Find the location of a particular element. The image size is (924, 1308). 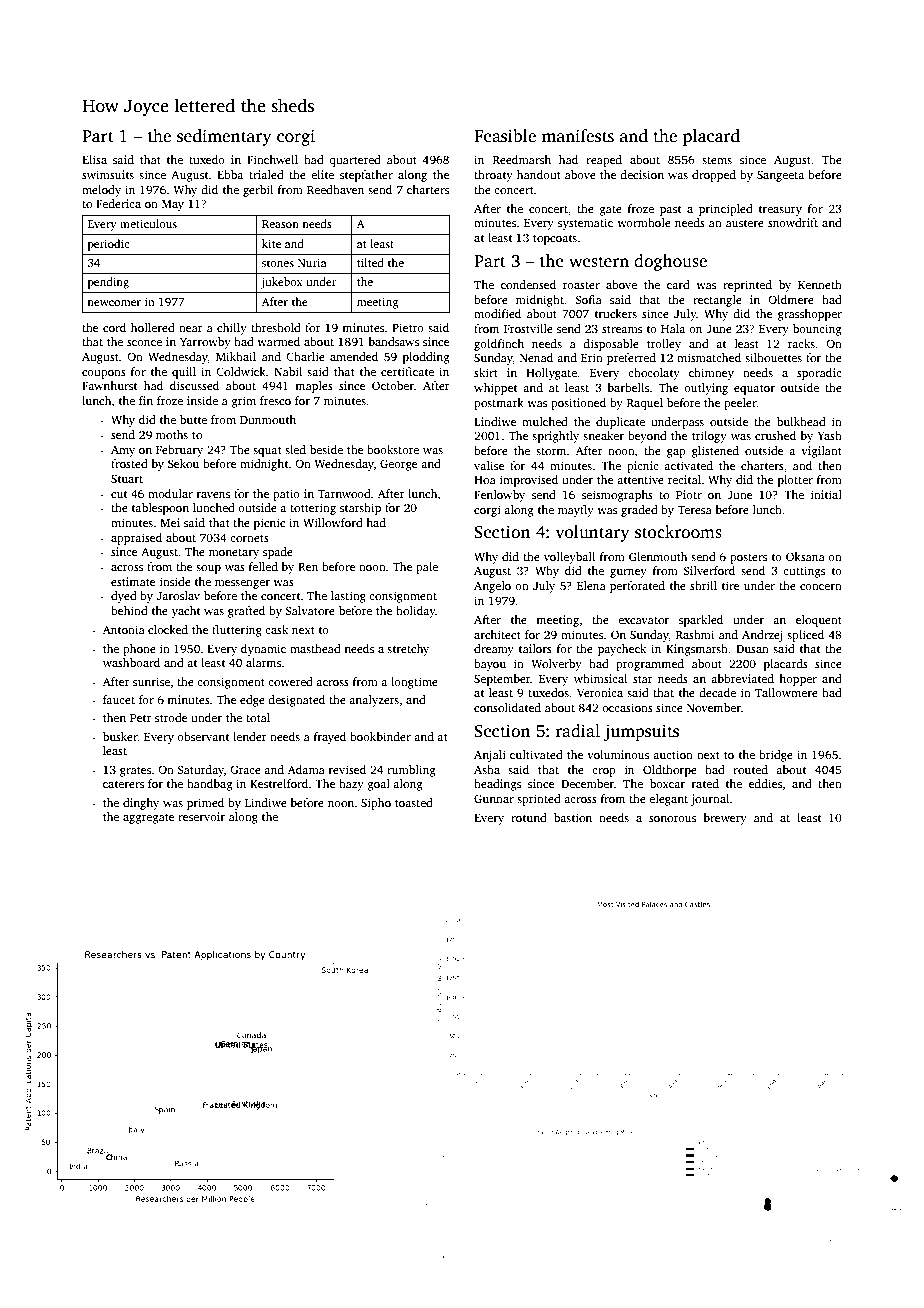

Charlie is located at coordinates (305, 356).
